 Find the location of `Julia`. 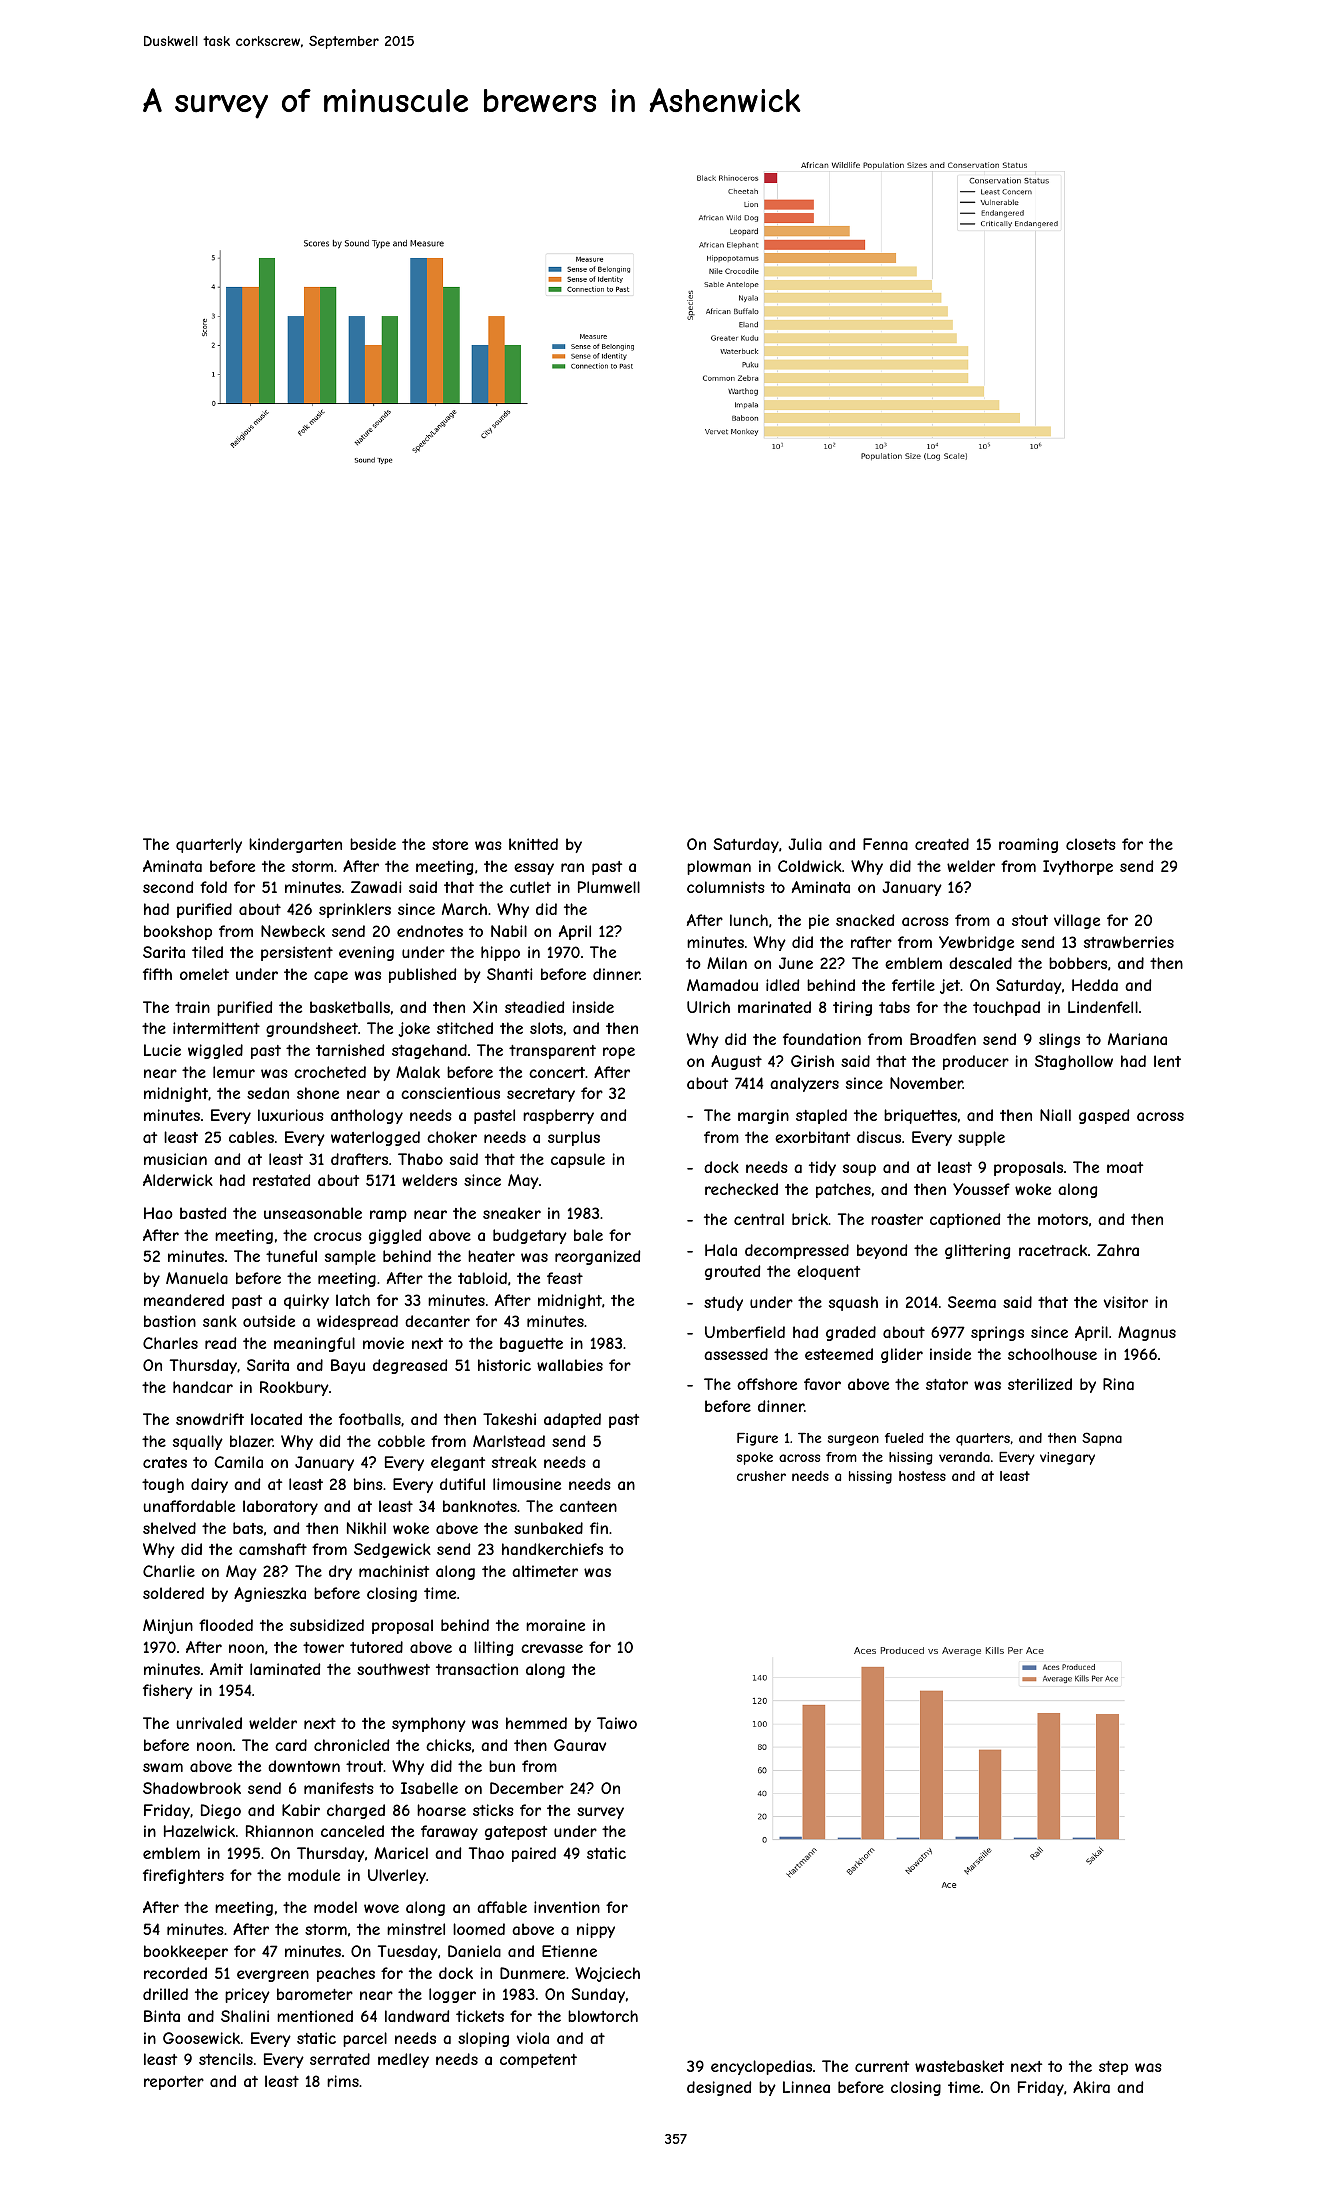

Julia is located at coordinates (805, 844).
